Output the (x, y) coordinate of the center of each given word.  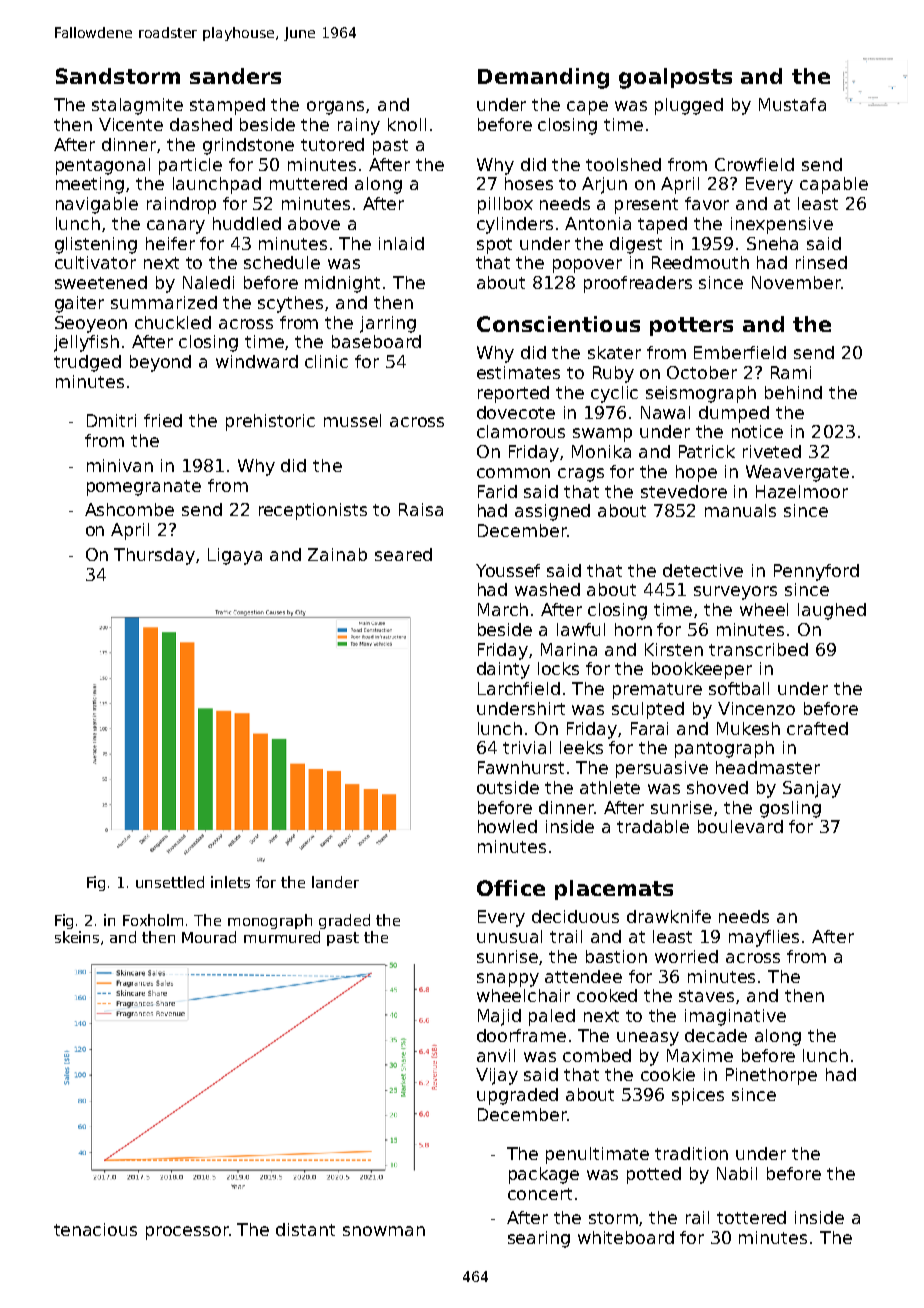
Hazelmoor (802, 491)
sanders (235, 76)
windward (257, 361)
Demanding (543, 78)
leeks (581, 747)
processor (187, 1233)
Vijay (497, 1076)
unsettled (170, 882)
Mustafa (792, 104)
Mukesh (748, 728)
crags (581, 475)
